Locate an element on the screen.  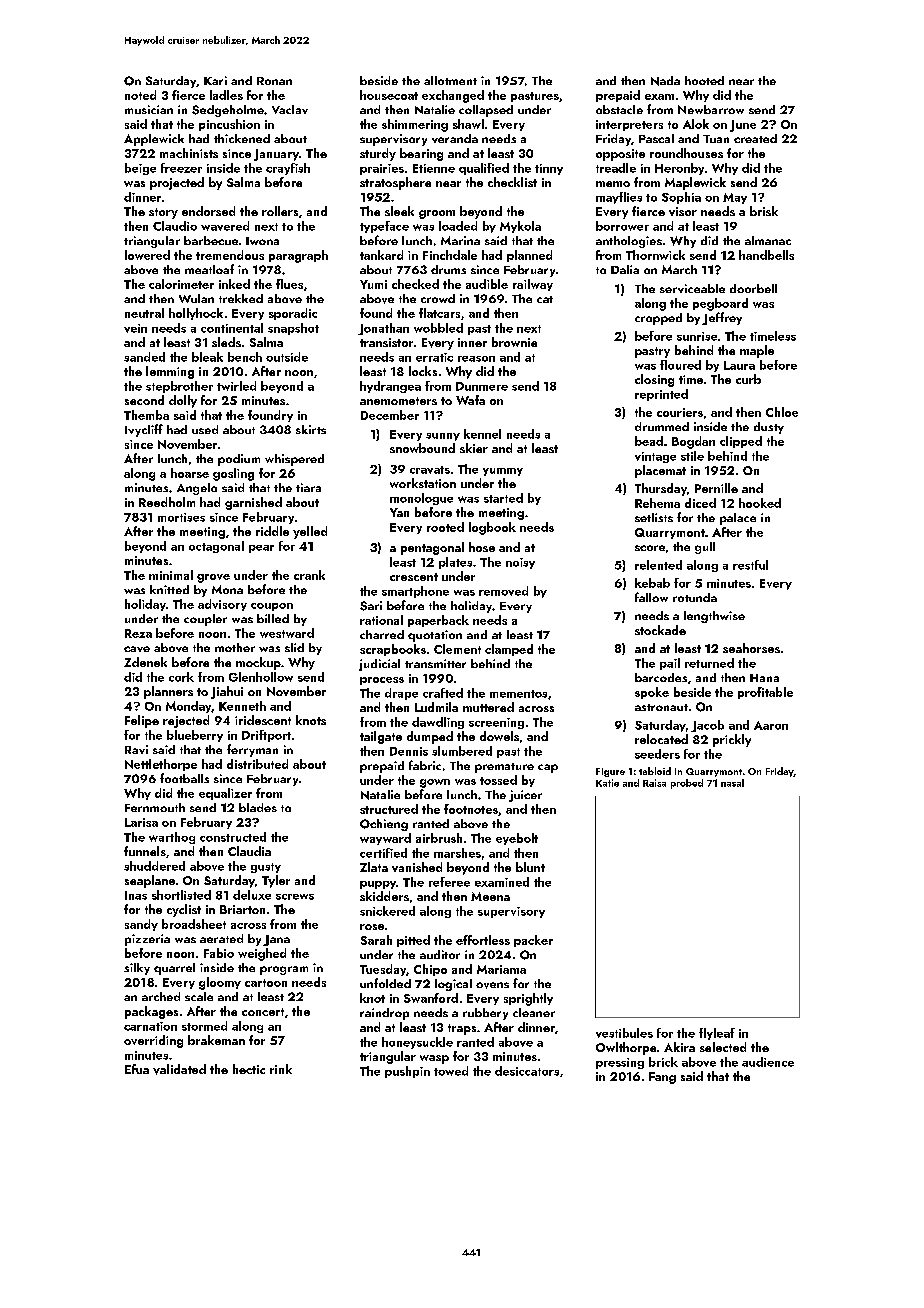
ferryman is located at coordinates (252, 750).
